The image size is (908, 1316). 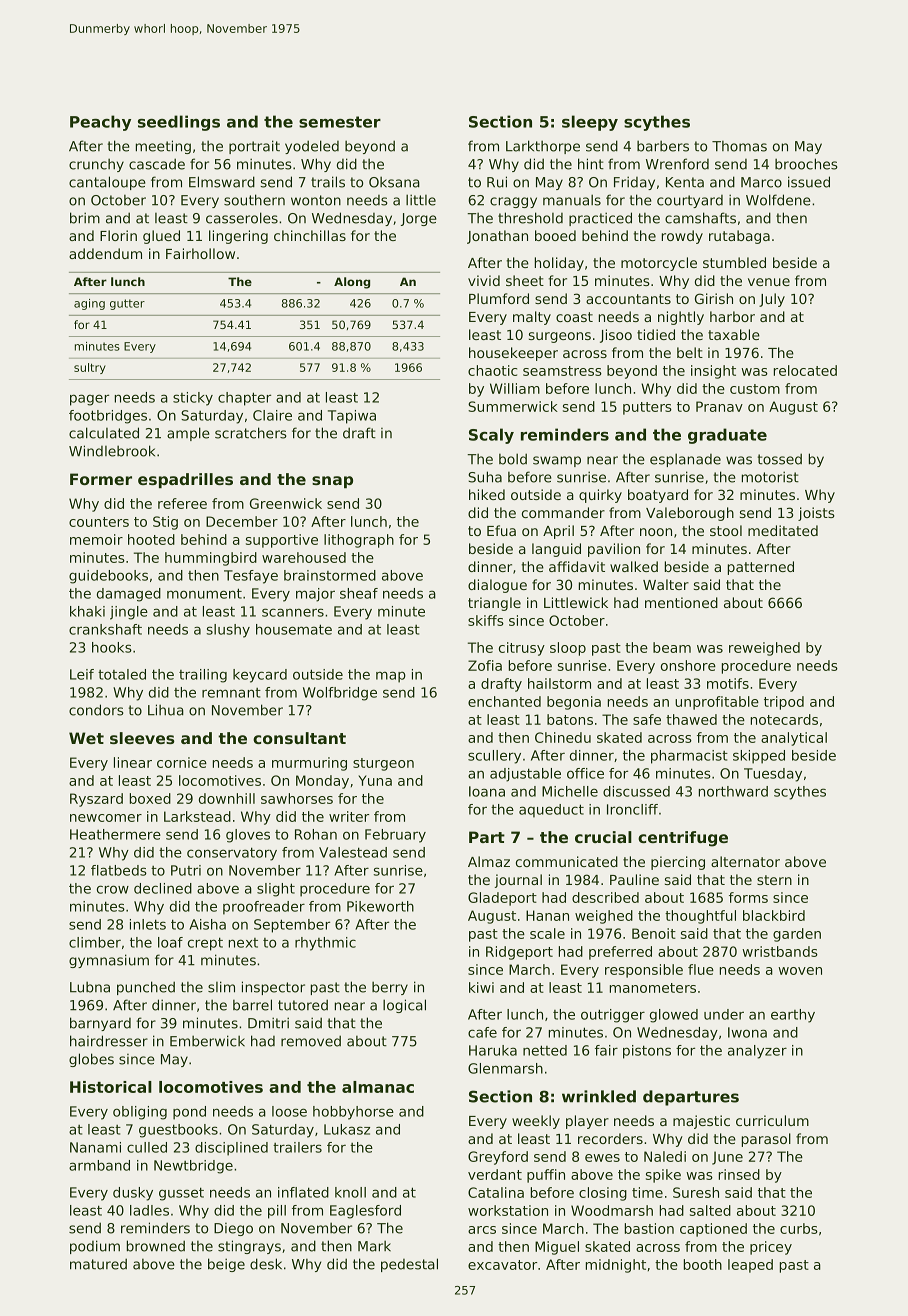 I want to click on map, so click(x=391, y=677).
